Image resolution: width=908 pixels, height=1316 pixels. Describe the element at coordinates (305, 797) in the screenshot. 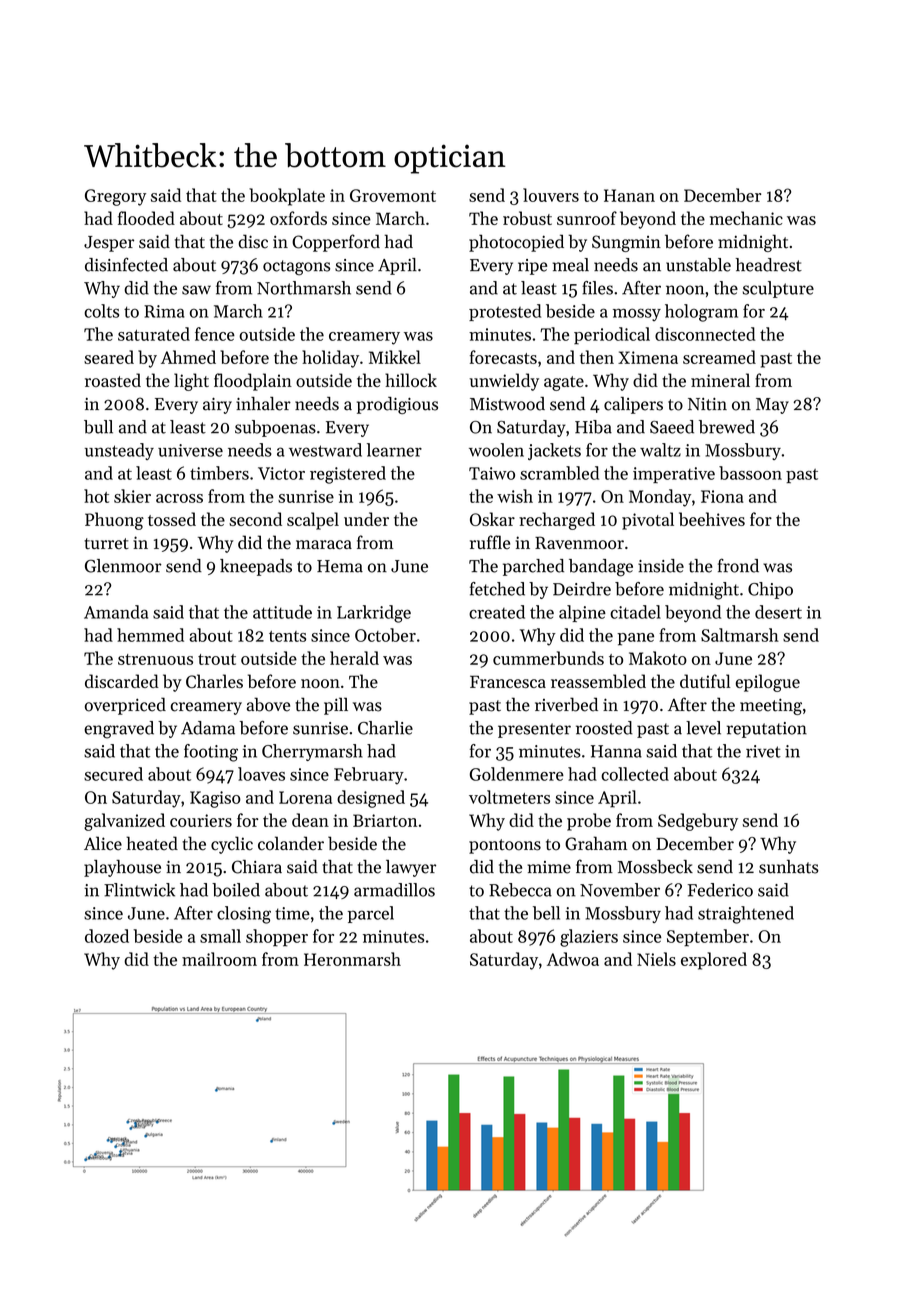

I see `Lorena` at that location.
